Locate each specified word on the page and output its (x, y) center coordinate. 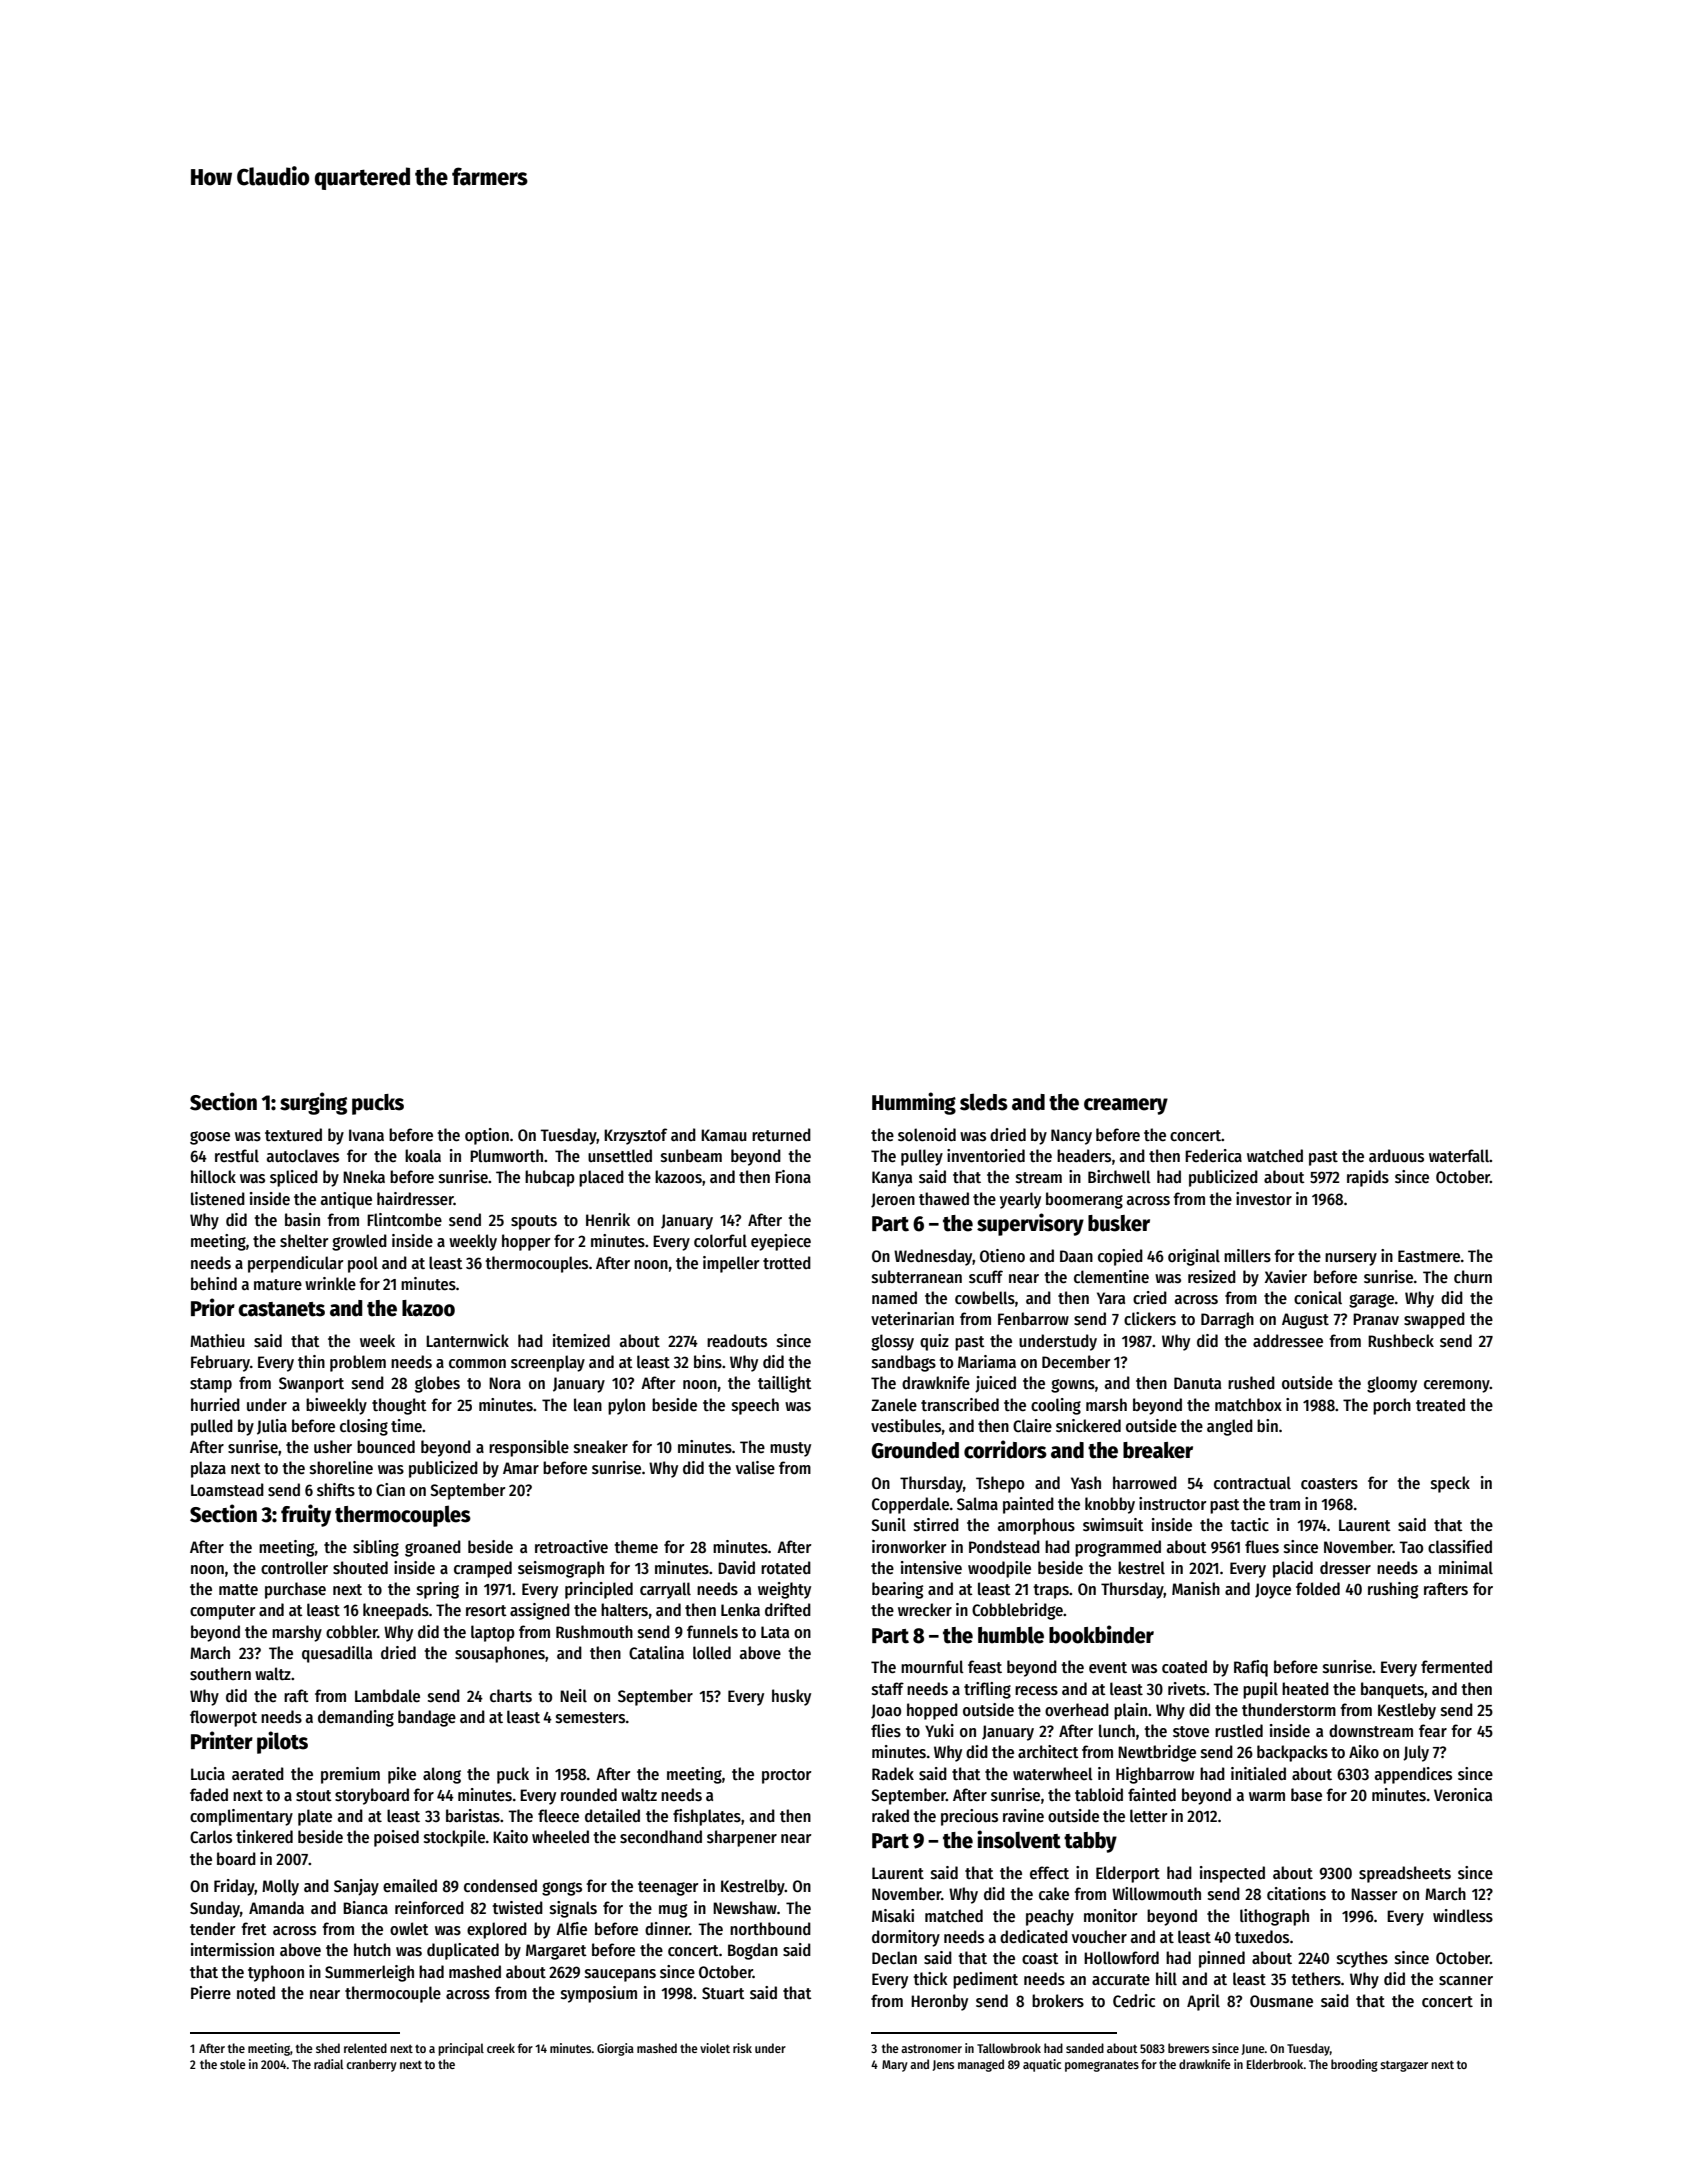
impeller (731, 1264)
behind (214, 1283)
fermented (1456, 1667)
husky (791, 1697)
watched (1275, 1156)
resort (486, 1611)
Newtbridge (1157, 1753)
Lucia (208, 1773)
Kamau (724, 1135)
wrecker (925, 1610)
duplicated (463, 1951)
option (487, 1136)
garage (1371, 1301)
